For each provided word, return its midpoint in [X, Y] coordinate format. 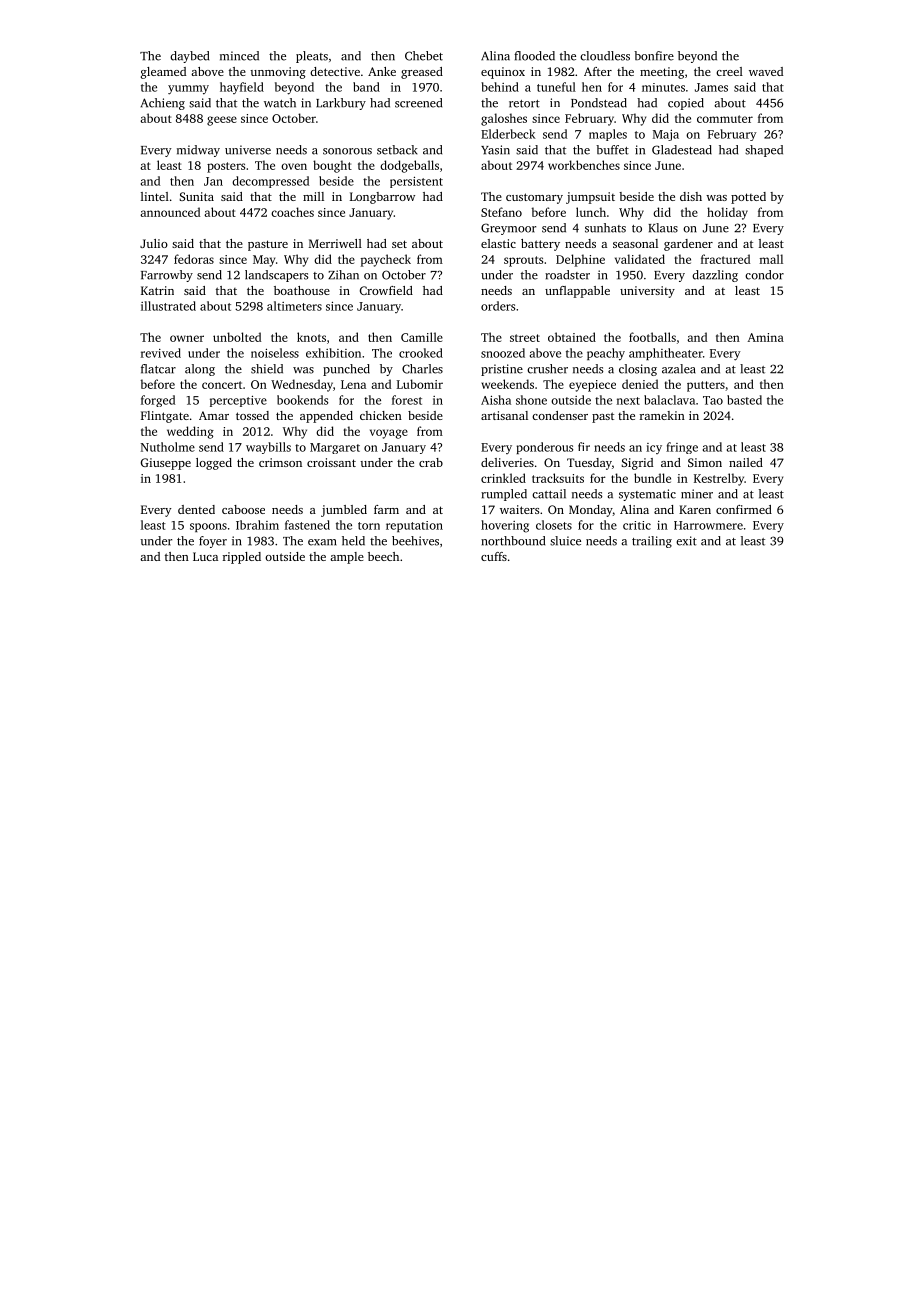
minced [239, 56]
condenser [560, 415]
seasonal [635, 243]
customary [534, 198]
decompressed [270, 182]
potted [748, 198]
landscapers [276, 276]
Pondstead [599, 103]
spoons [208, 527]
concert [222, 385]
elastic [498, 243]
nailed [746, 462]
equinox [503, 73]
